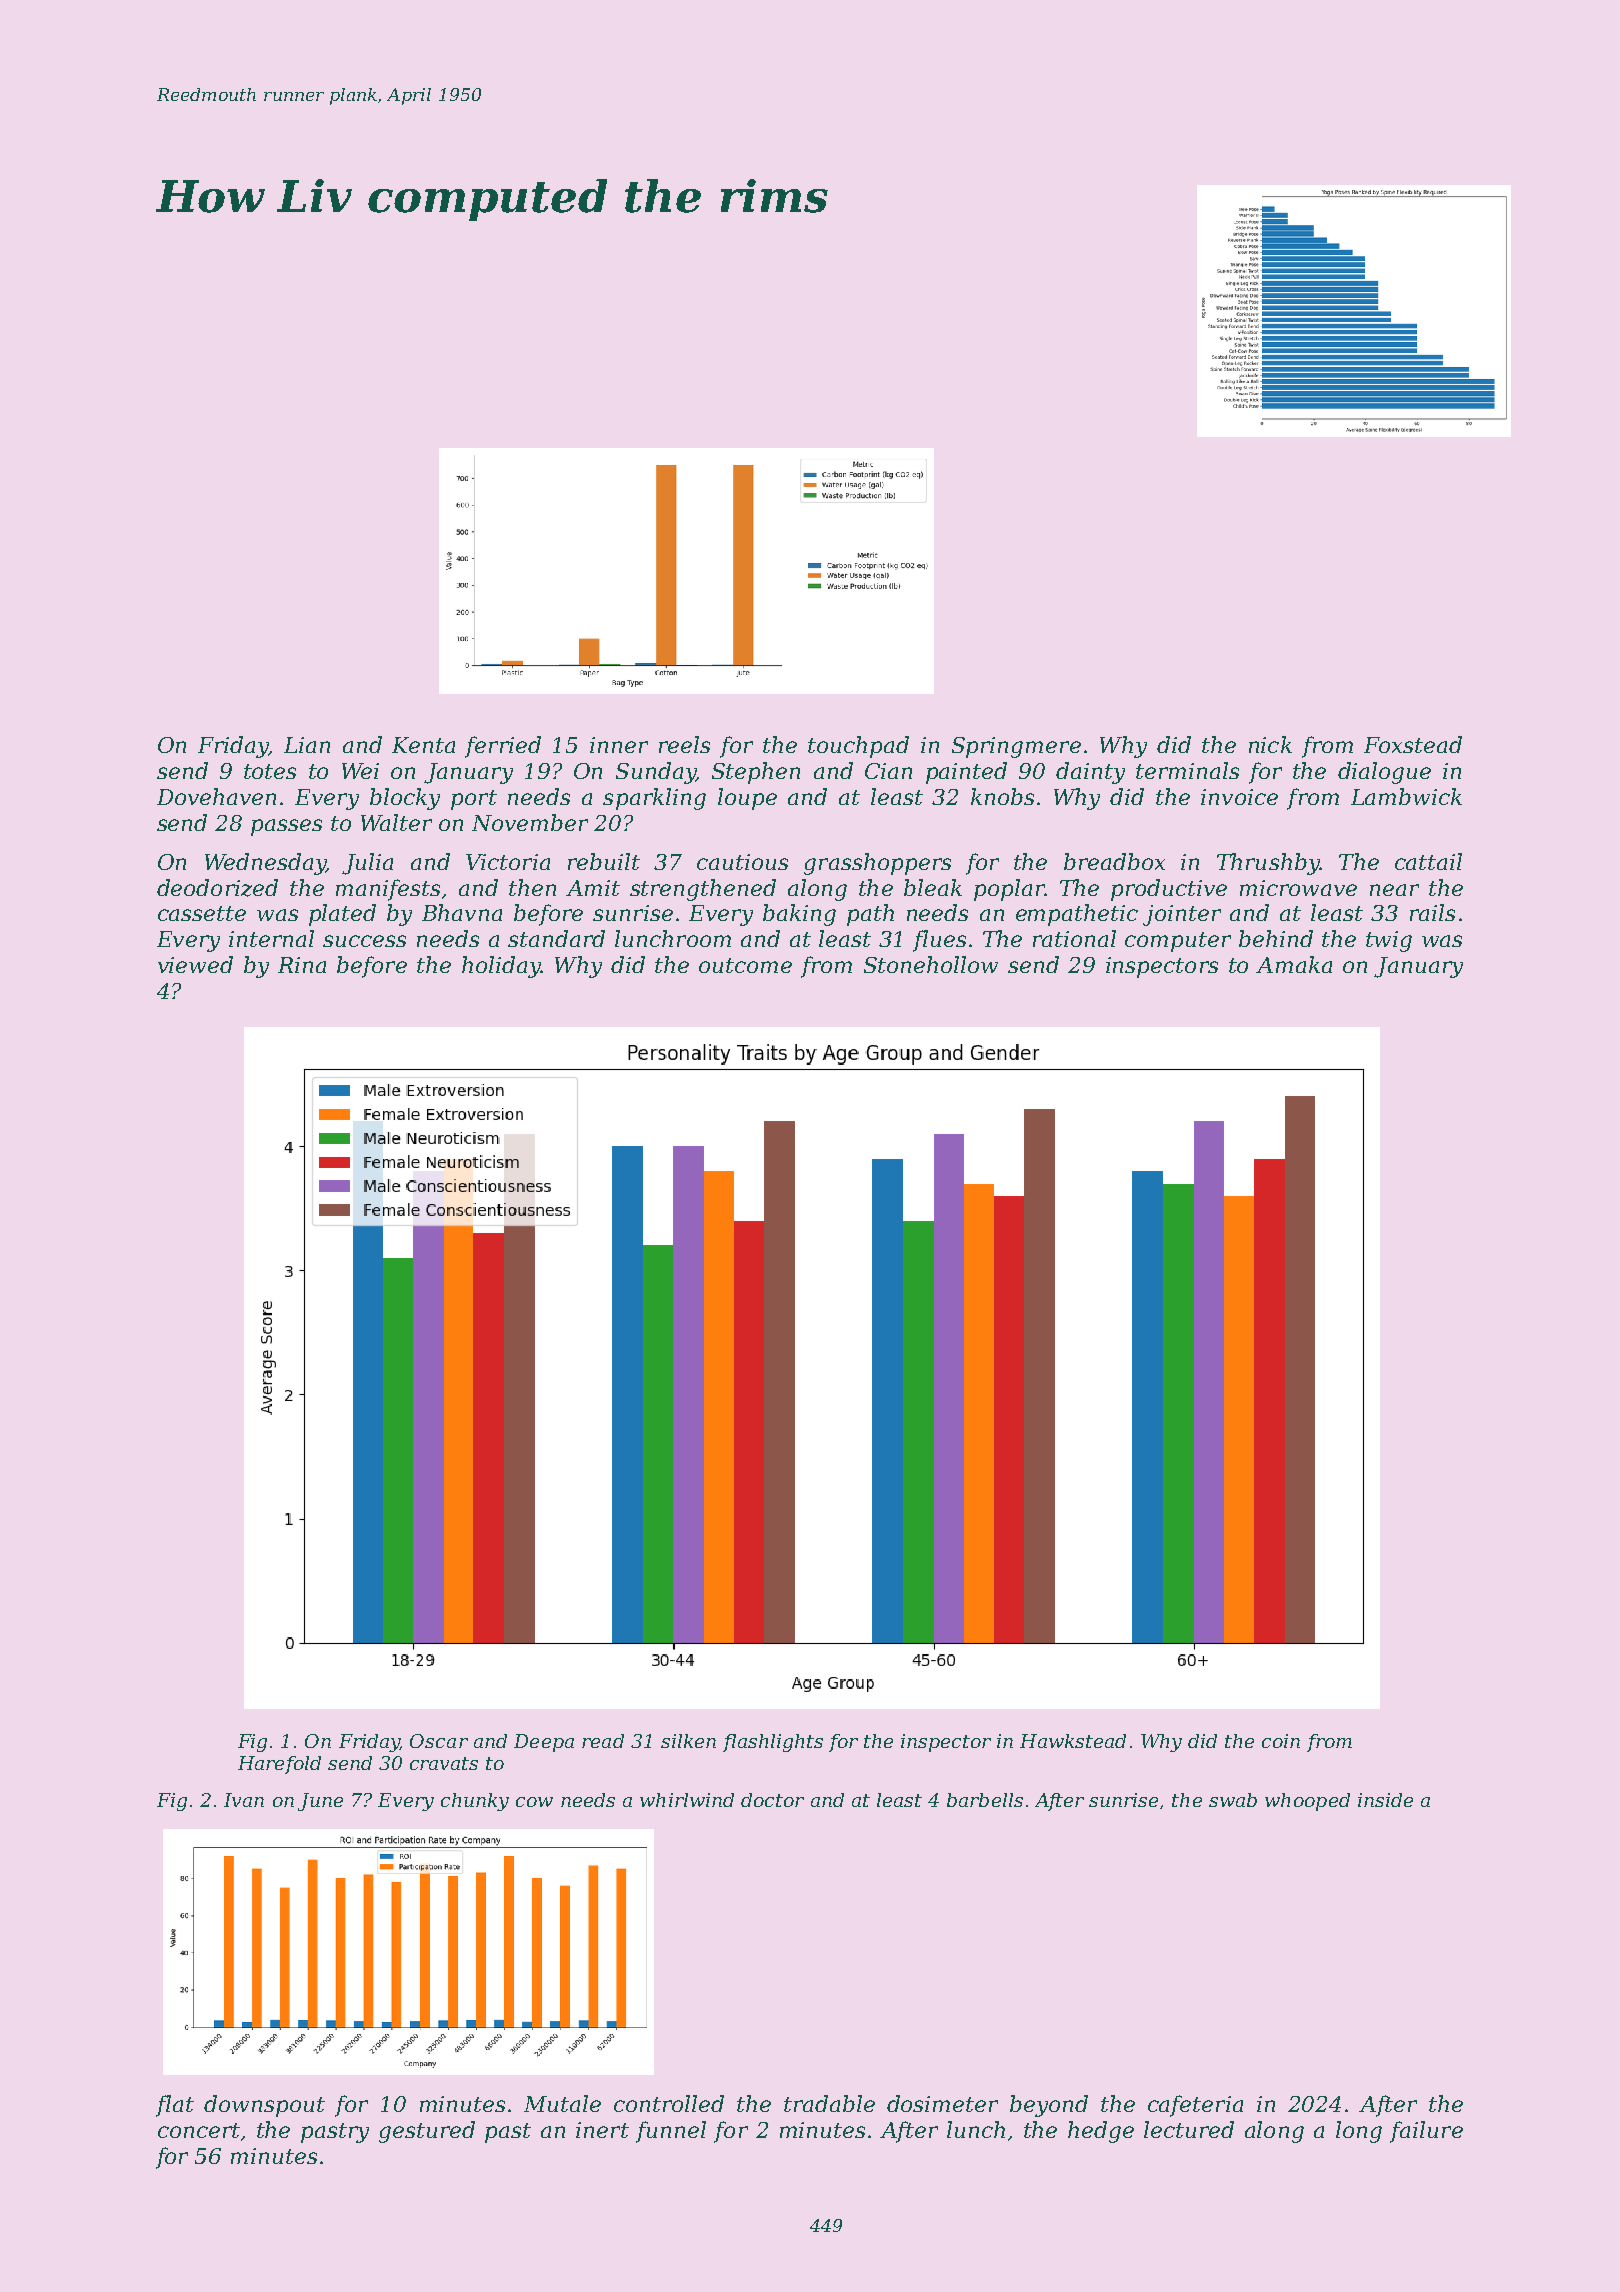 The width and height of the screenshot is (1620, 2292). What do you see at coordinates (688, 1741) in the screenshot?
I see `silken` at bounding box center [688, 1741].
